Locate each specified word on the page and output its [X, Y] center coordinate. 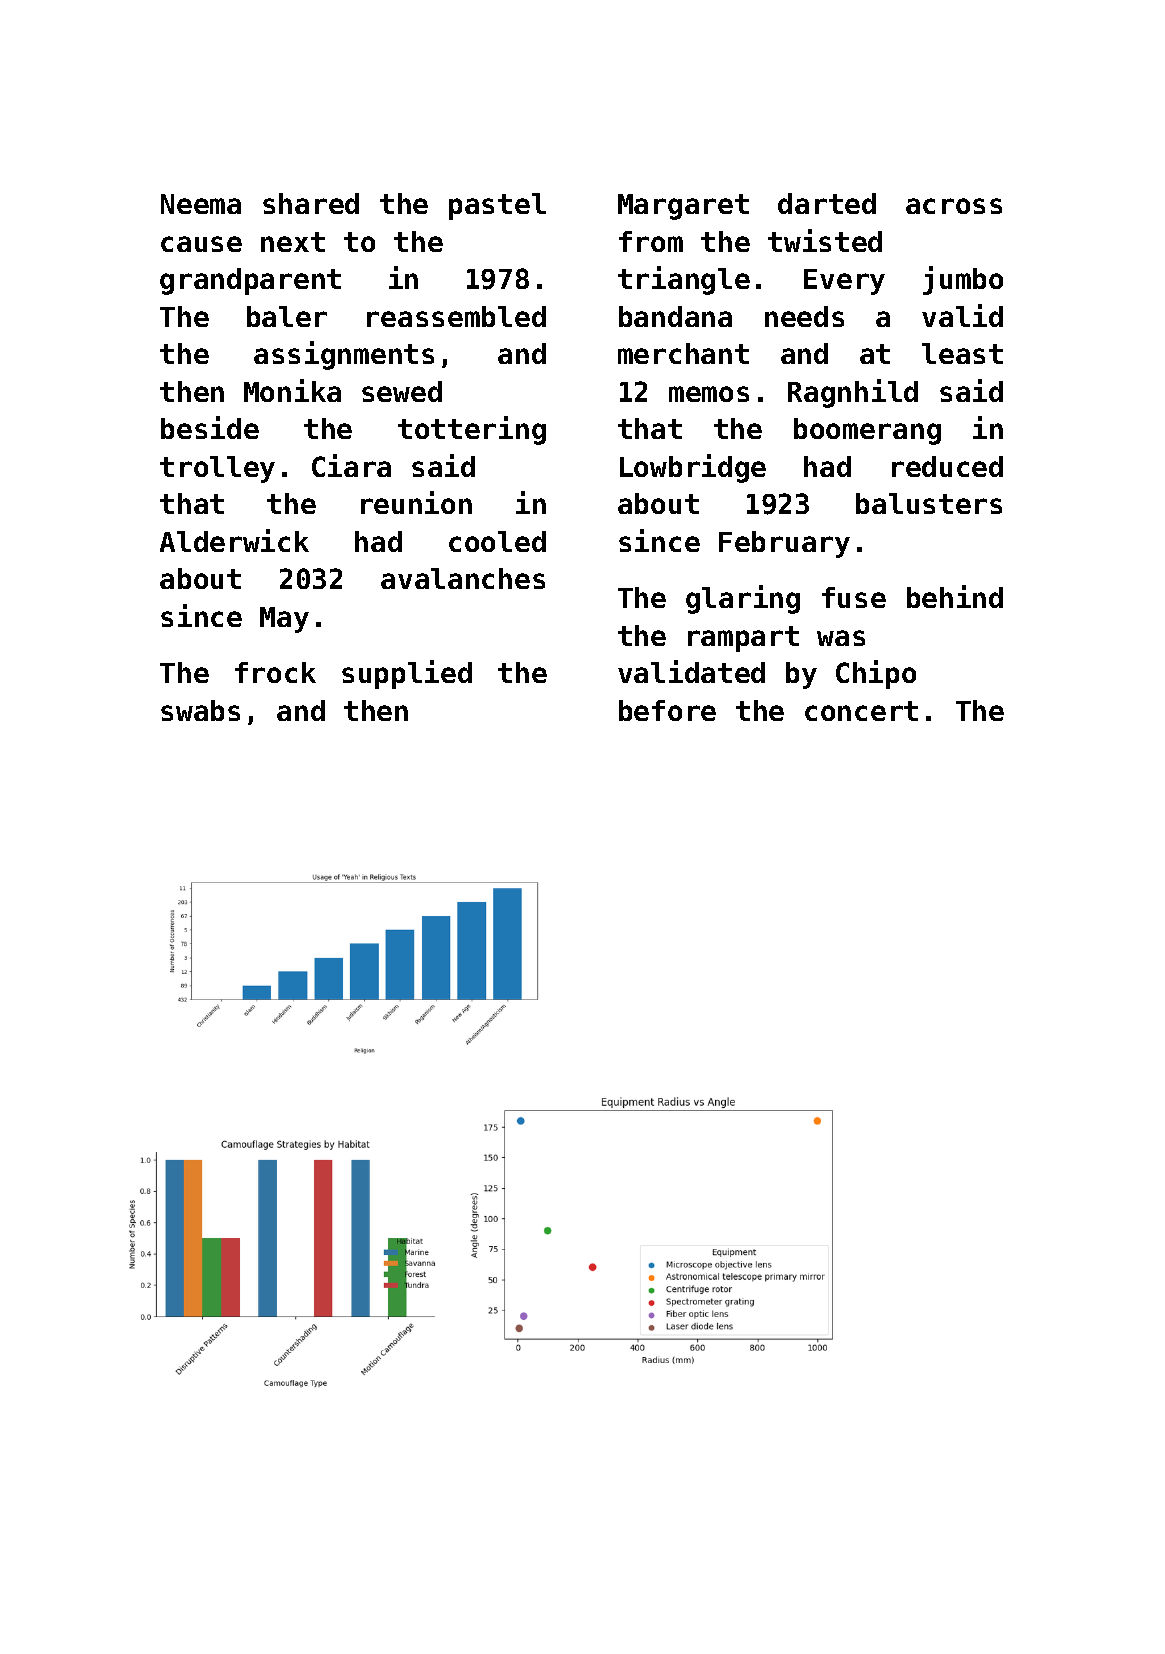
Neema [201, 204]
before [667, 710]
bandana [675, 316]
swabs [200, 710]
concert [861, 711]
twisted [825, 240]
